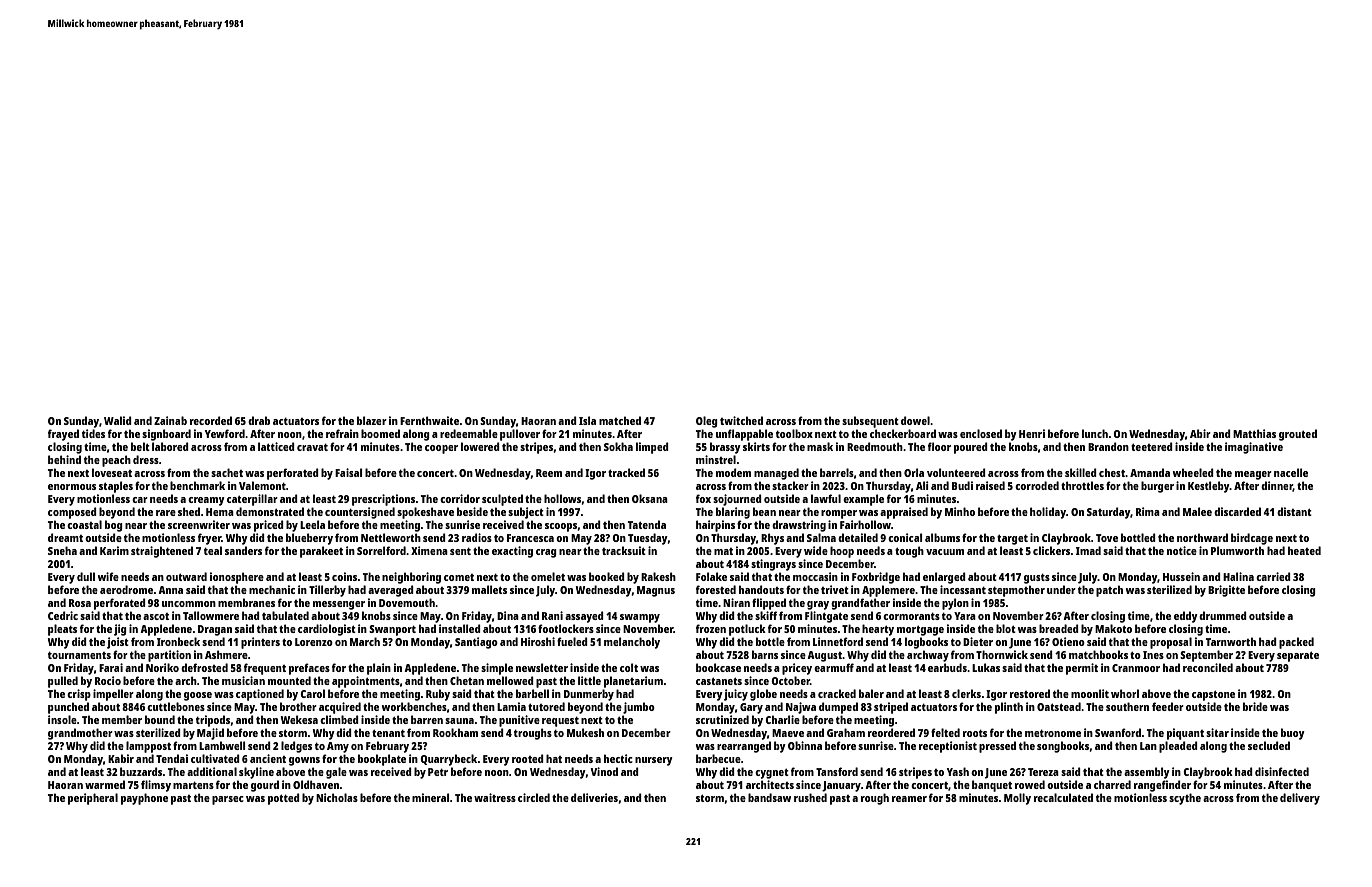 The image size is (1372, 887). What do you see at coordinates (909, 799) in the screenshot?
I see `reamer` at bounding box center [909, 799].
